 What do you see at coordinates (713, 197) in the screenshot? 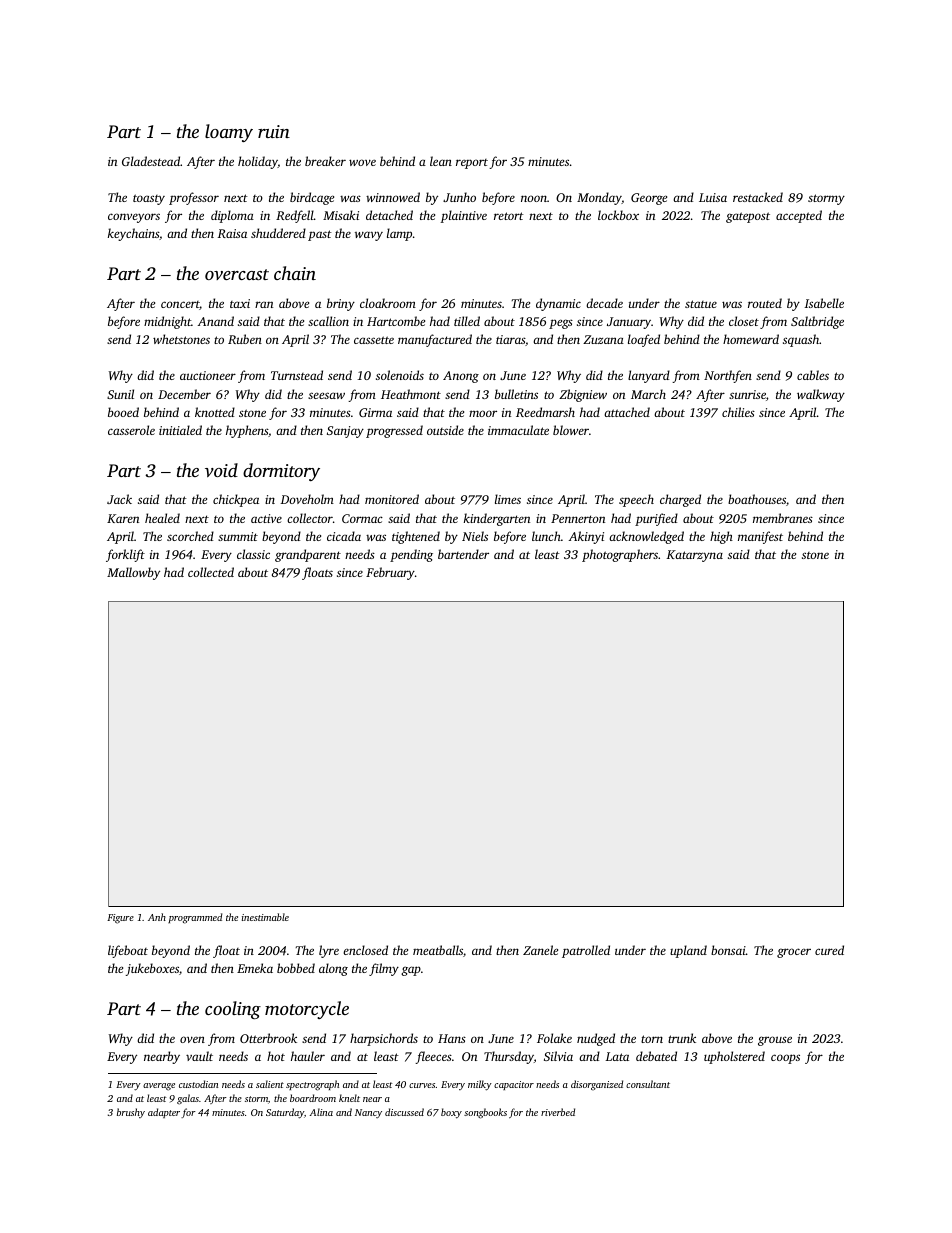
I see `Luisa` at bounding box center [713, 197].
